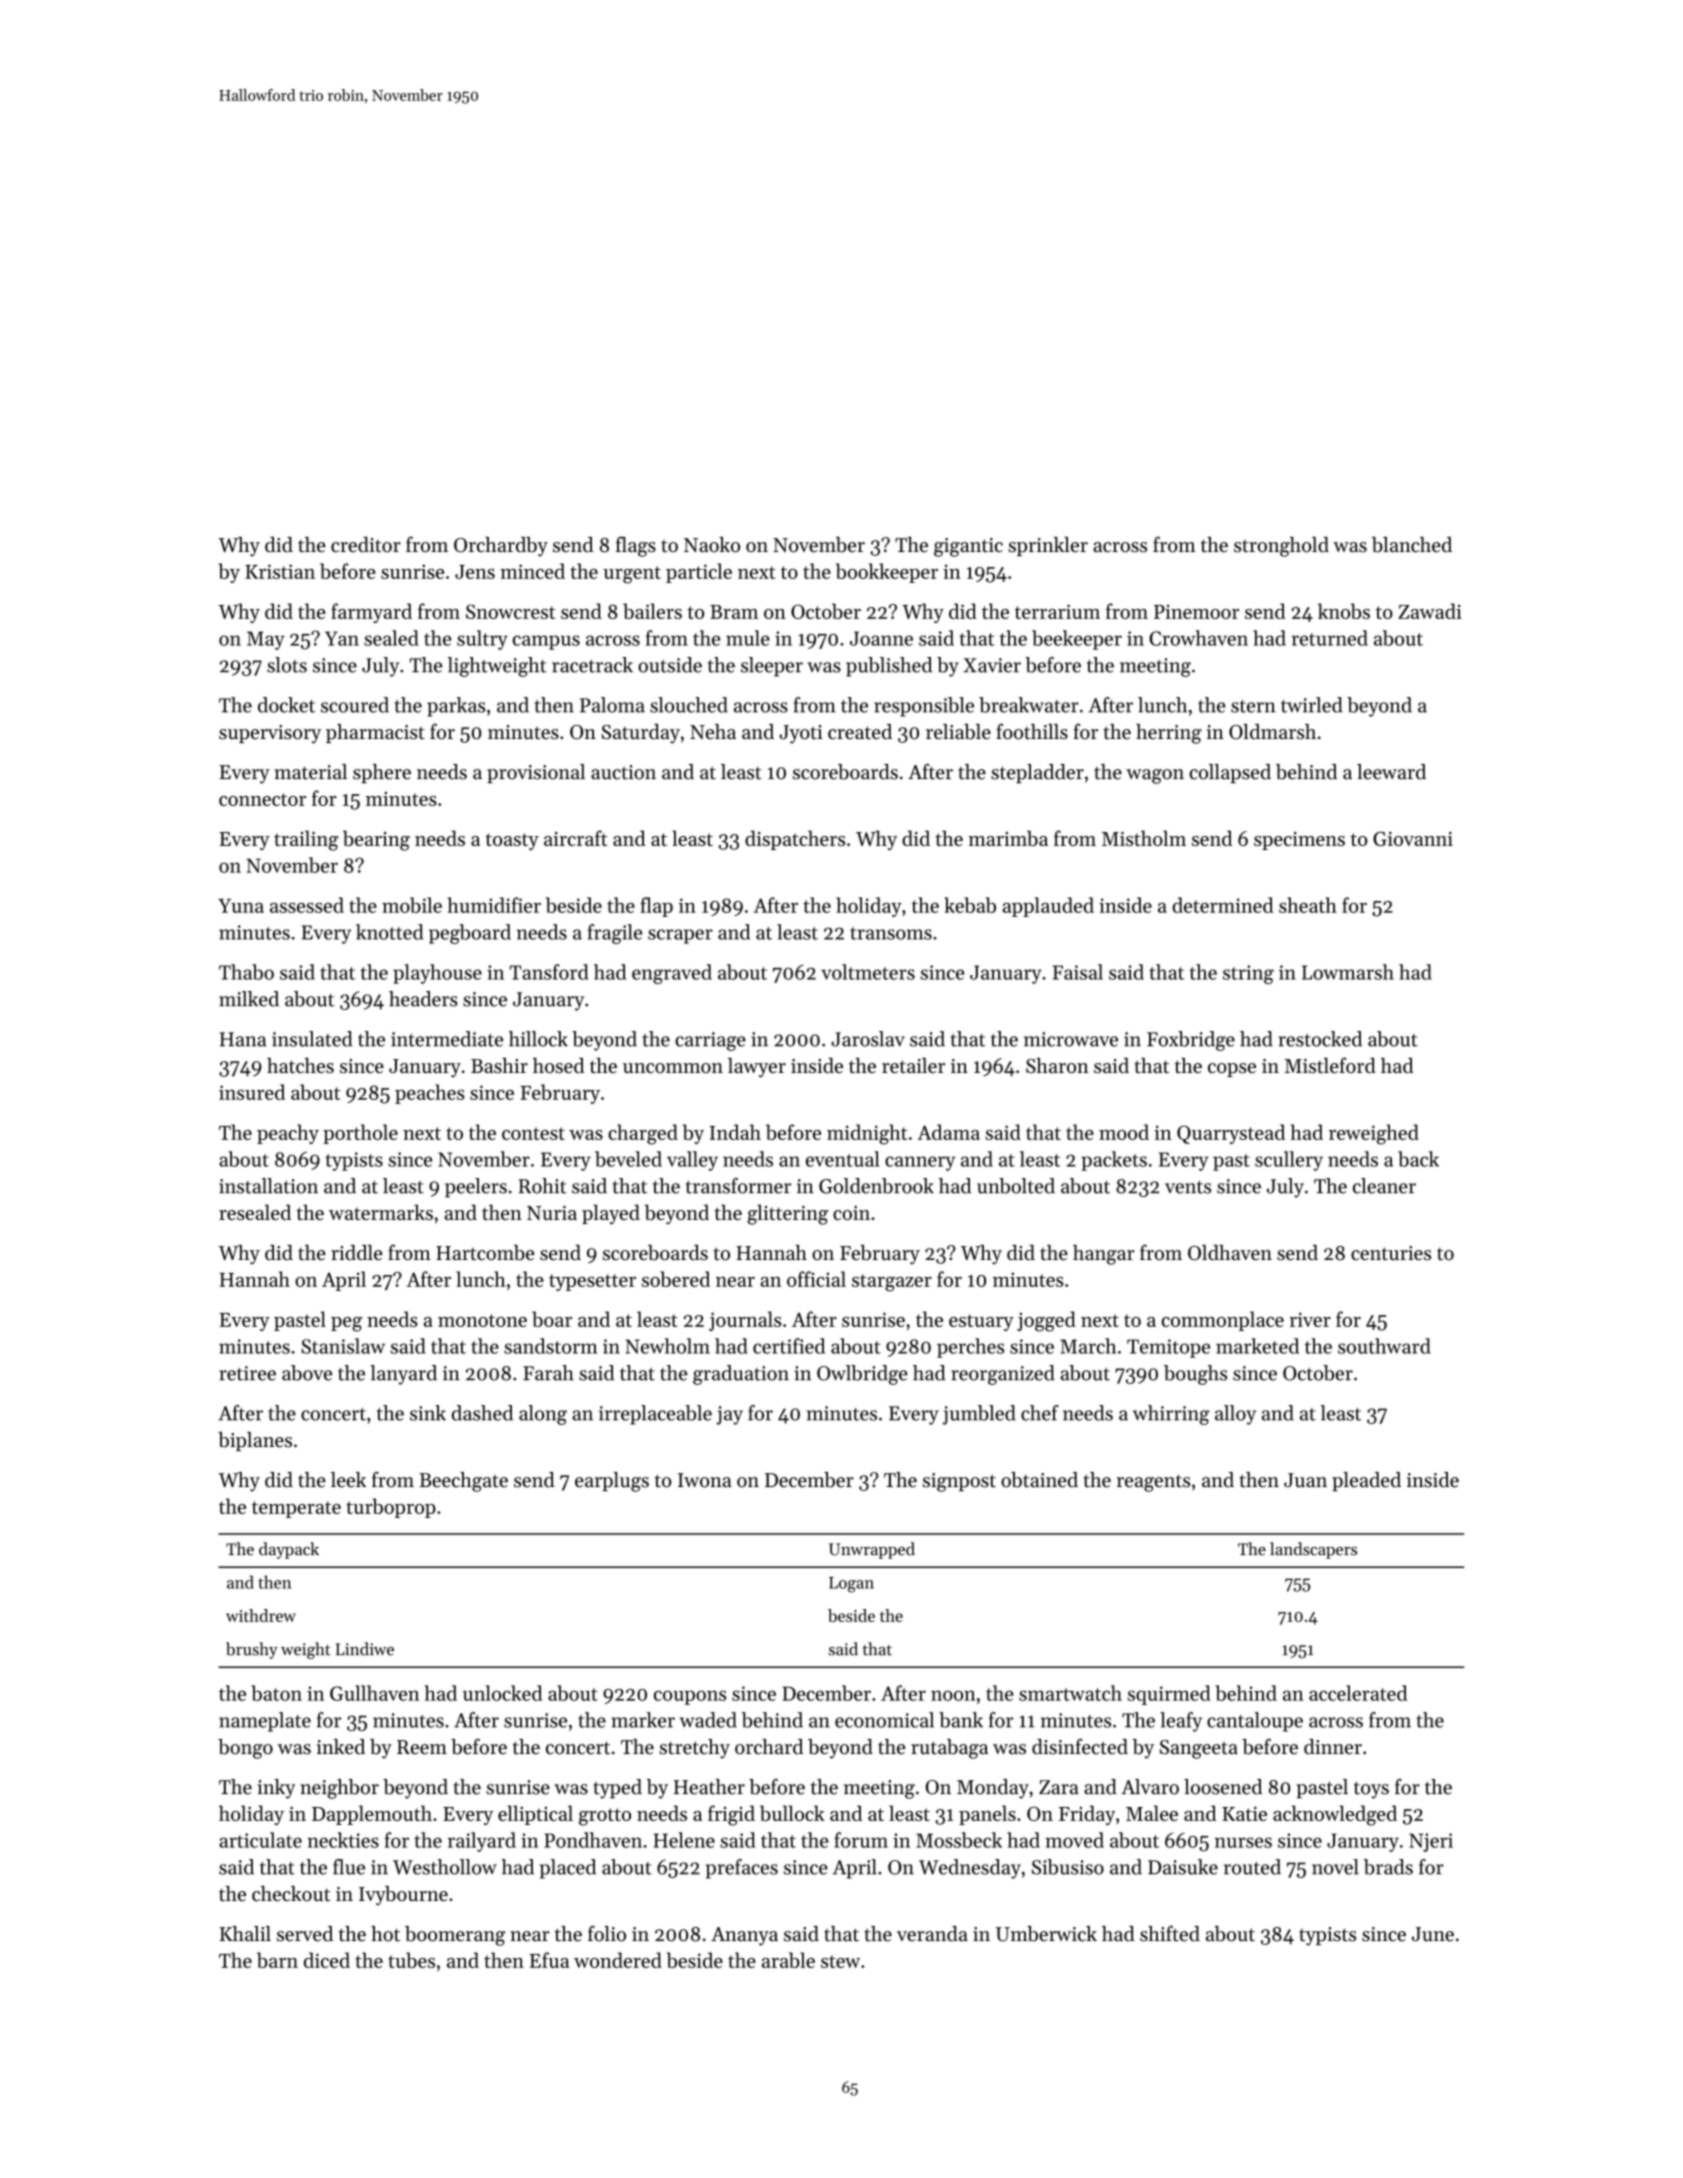  I want to click on marketed, so click(1257, 1346).
